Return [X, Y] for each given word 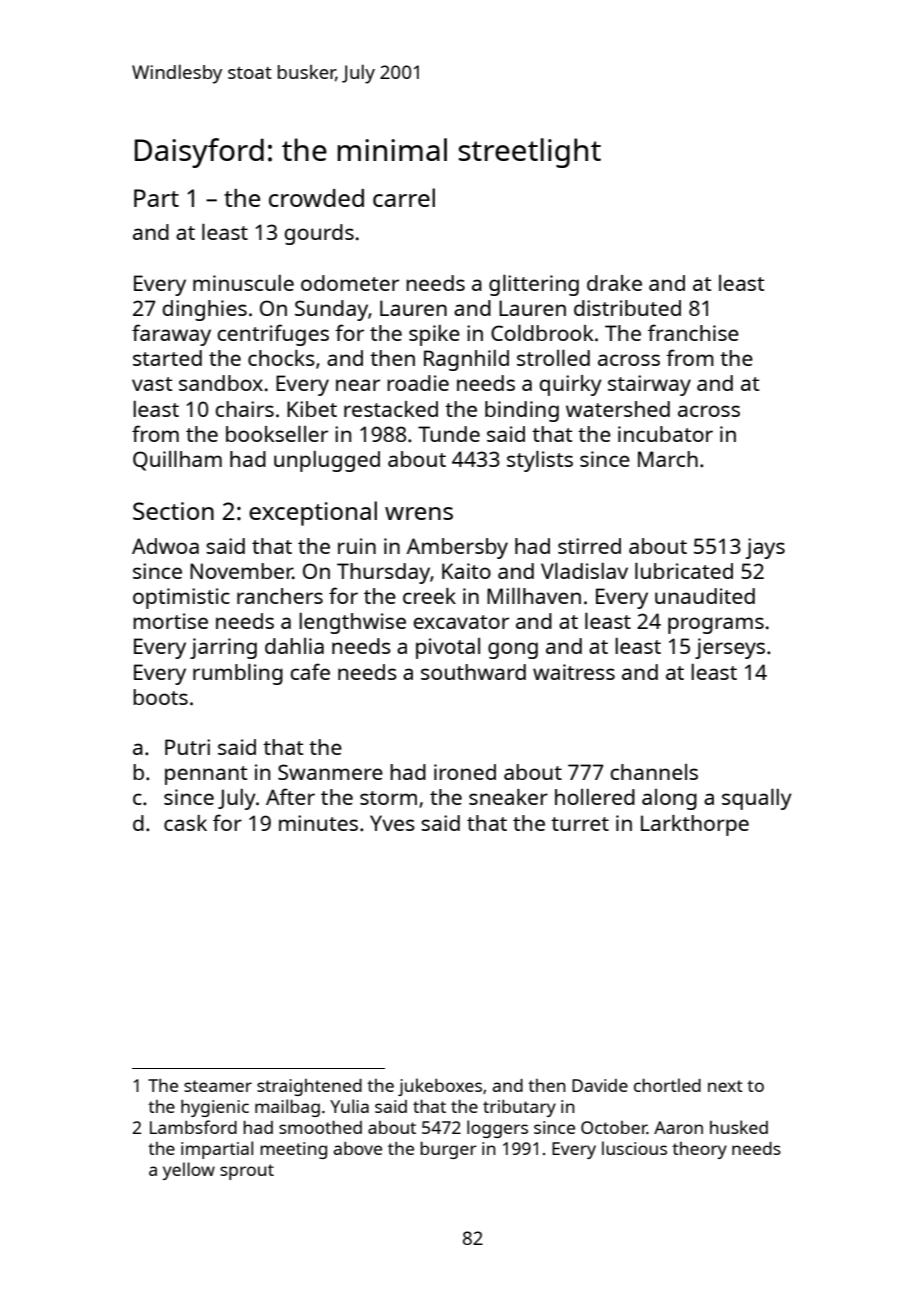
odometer [350, 283]
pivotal [448, 648]
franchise [693, 332]
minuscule [243, 283]
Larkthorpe [695, 825]
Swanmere [330, 772]
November [241, 571]
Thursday [383, 573]
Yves [392, 823]
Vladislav [584, 571]
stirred [589, 546]
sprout [247, 1172]
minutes [318, 823]
